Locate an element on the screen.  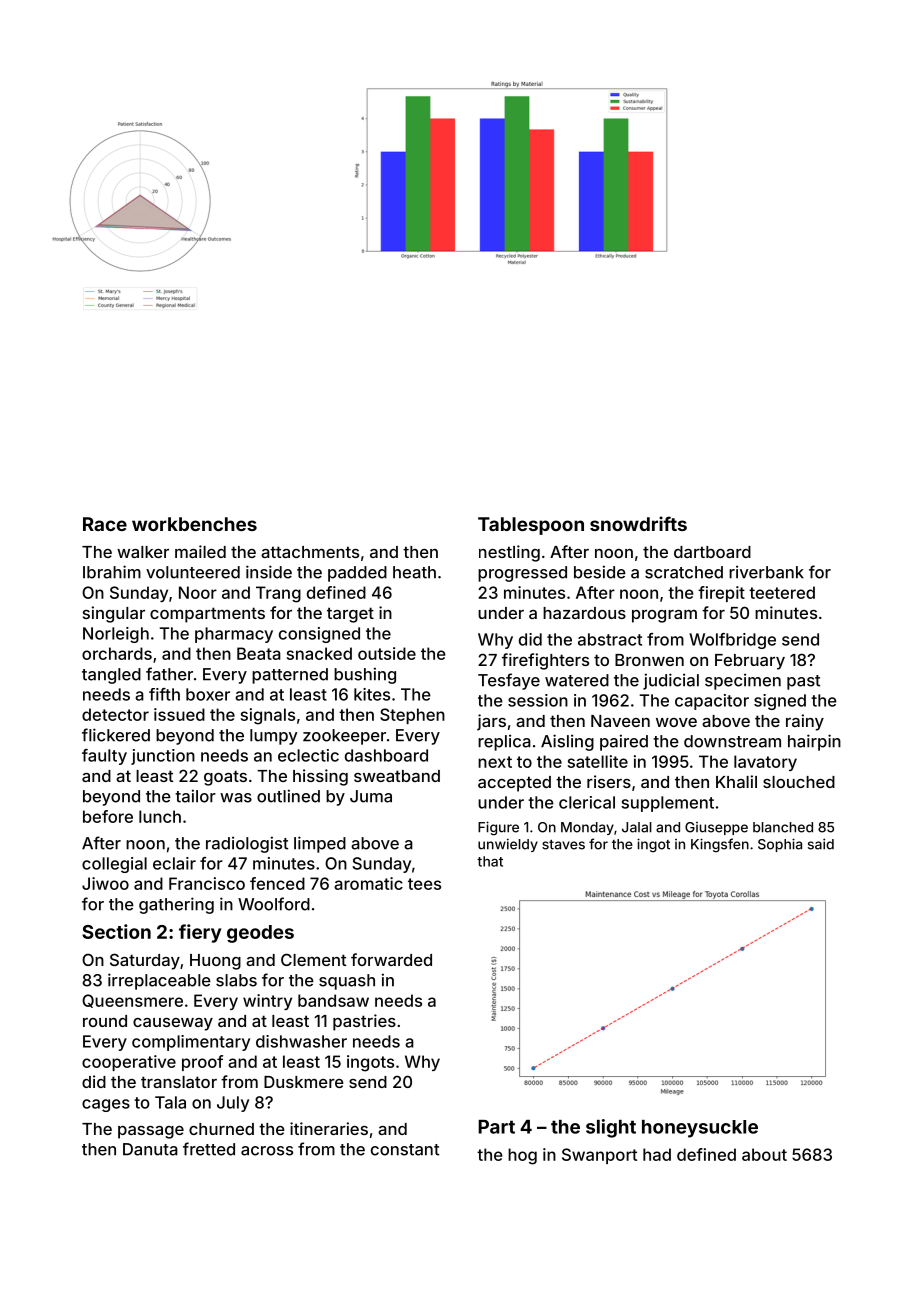
Danuta is located at coordinates (150, 1149).
